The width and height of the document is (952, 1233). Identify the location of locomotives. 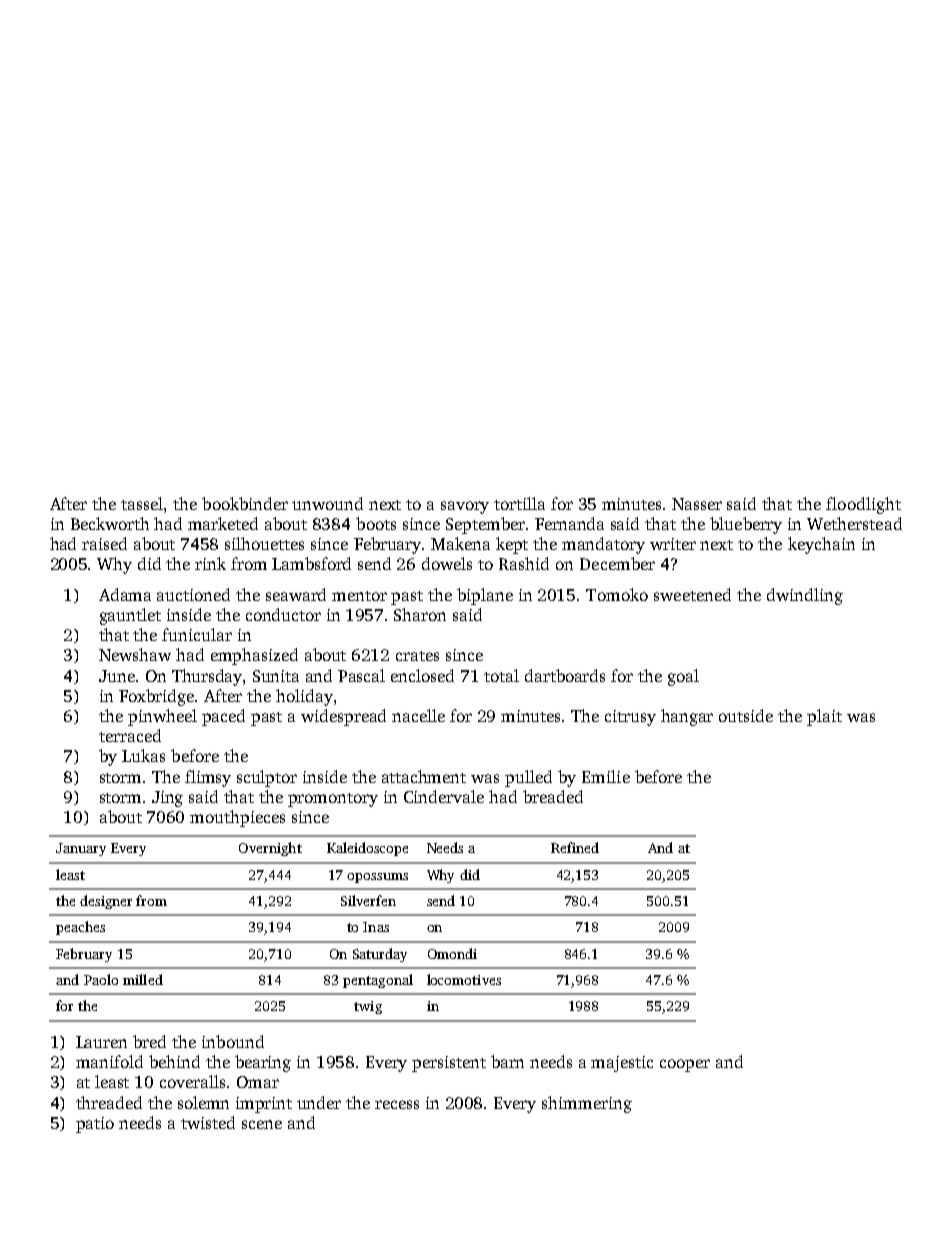
(464, 979).
